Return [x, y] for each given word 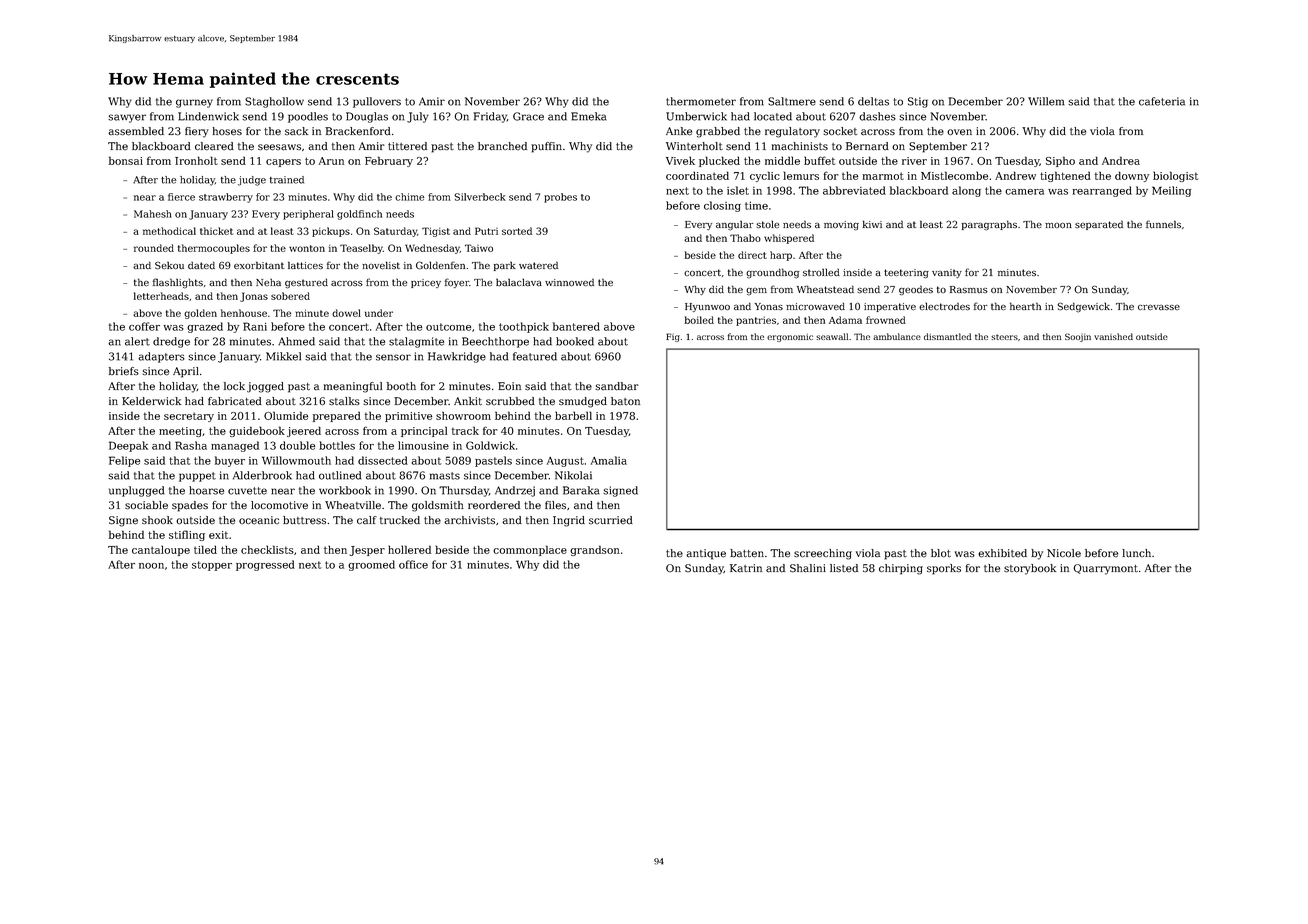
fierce [181, 197]
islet [738, 190]
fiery [197, 132]
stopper [212, 566]
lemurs [801, 175]
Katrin [746, 568]
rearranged [1102, 191]
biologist [1175, 176]
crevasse [1159, 307]
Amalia [609, 460]
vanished [1113, 336]
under [379, 313]
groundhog [772, 273]
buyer [230, 461]
